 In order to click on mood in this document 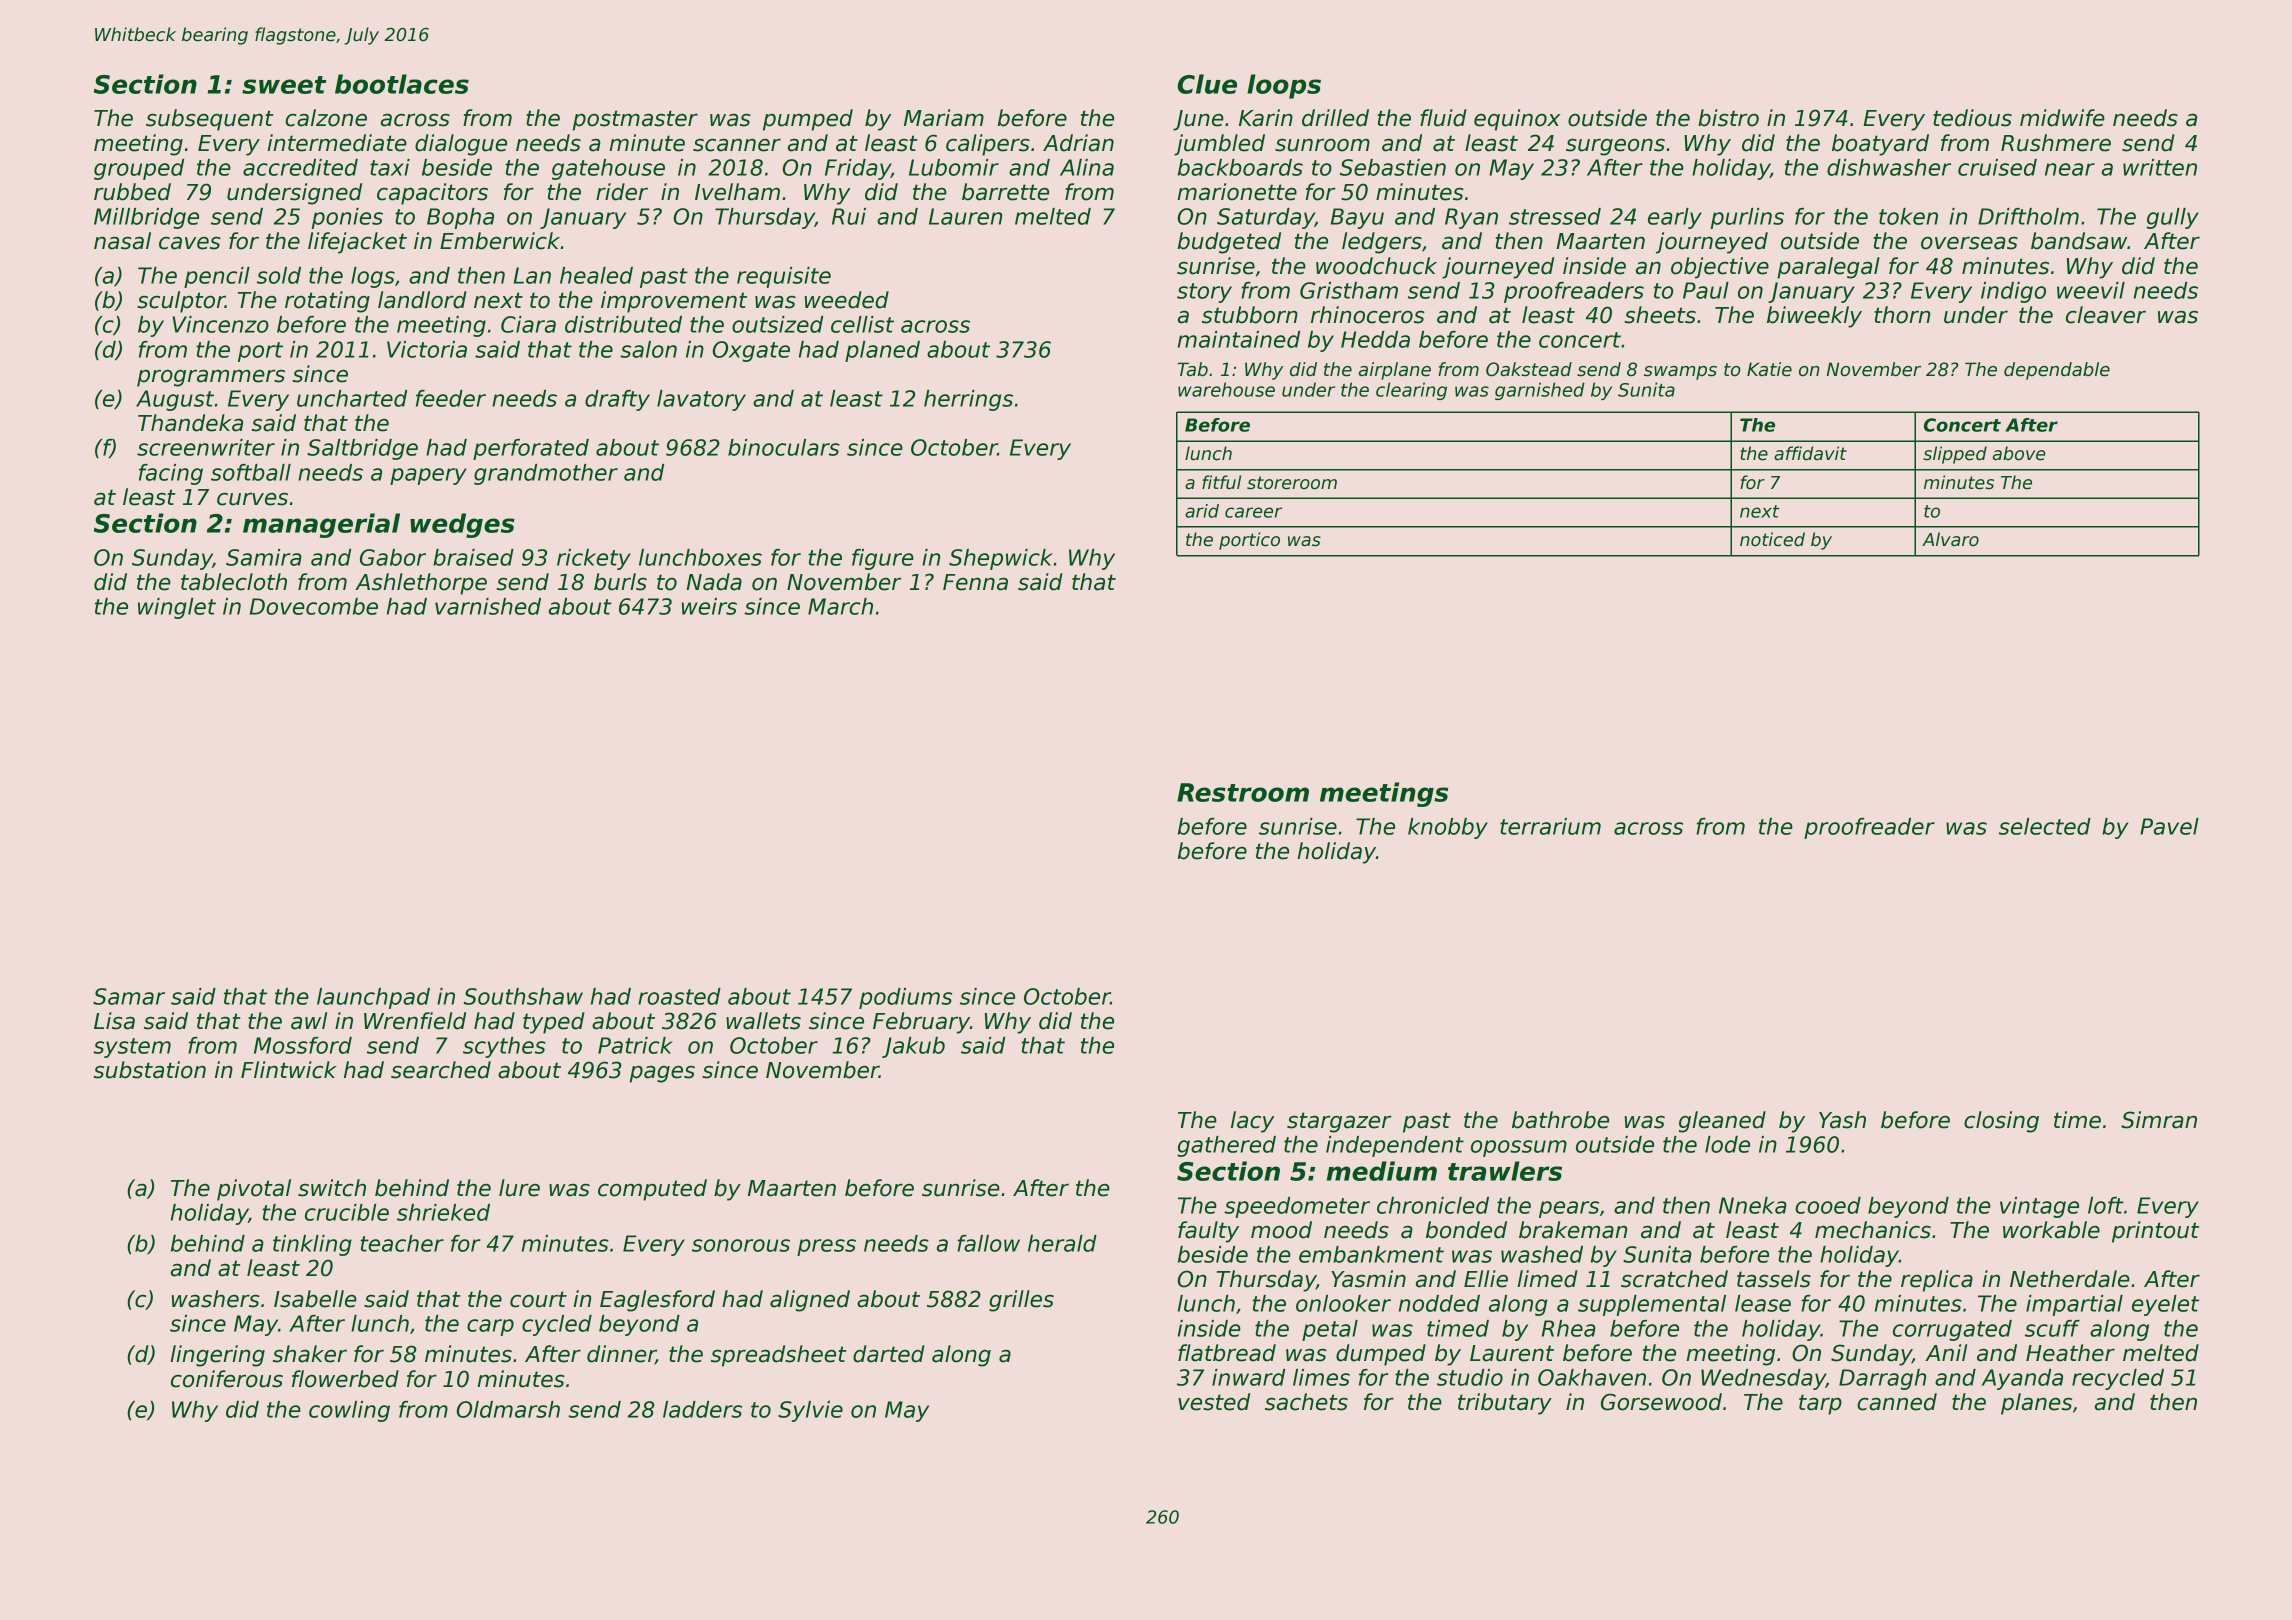, I will do `click(1281, 1230)`.
